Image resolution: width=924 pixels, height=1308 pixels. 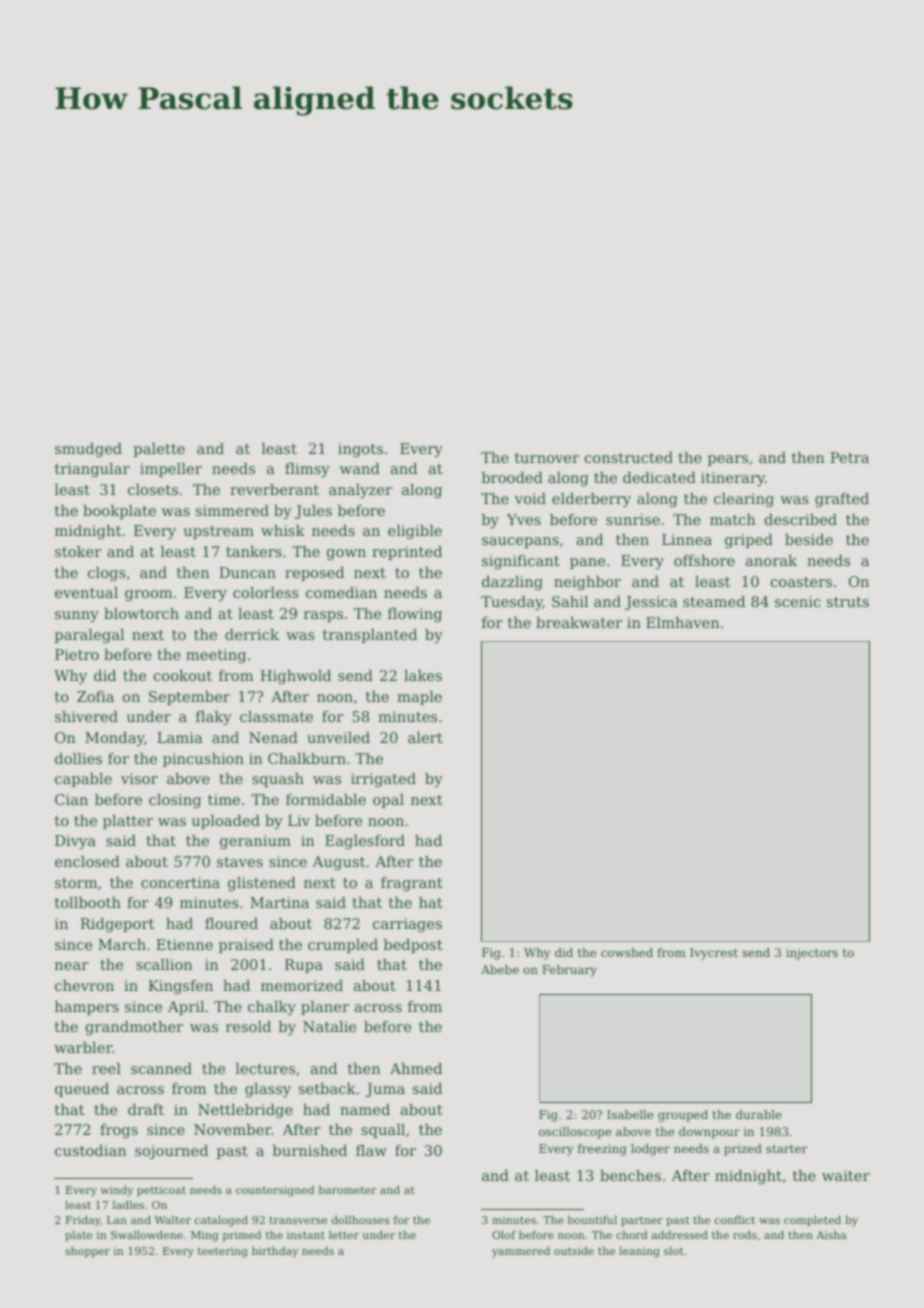 I want to click on Abebe, so click(x=500, y=969).
